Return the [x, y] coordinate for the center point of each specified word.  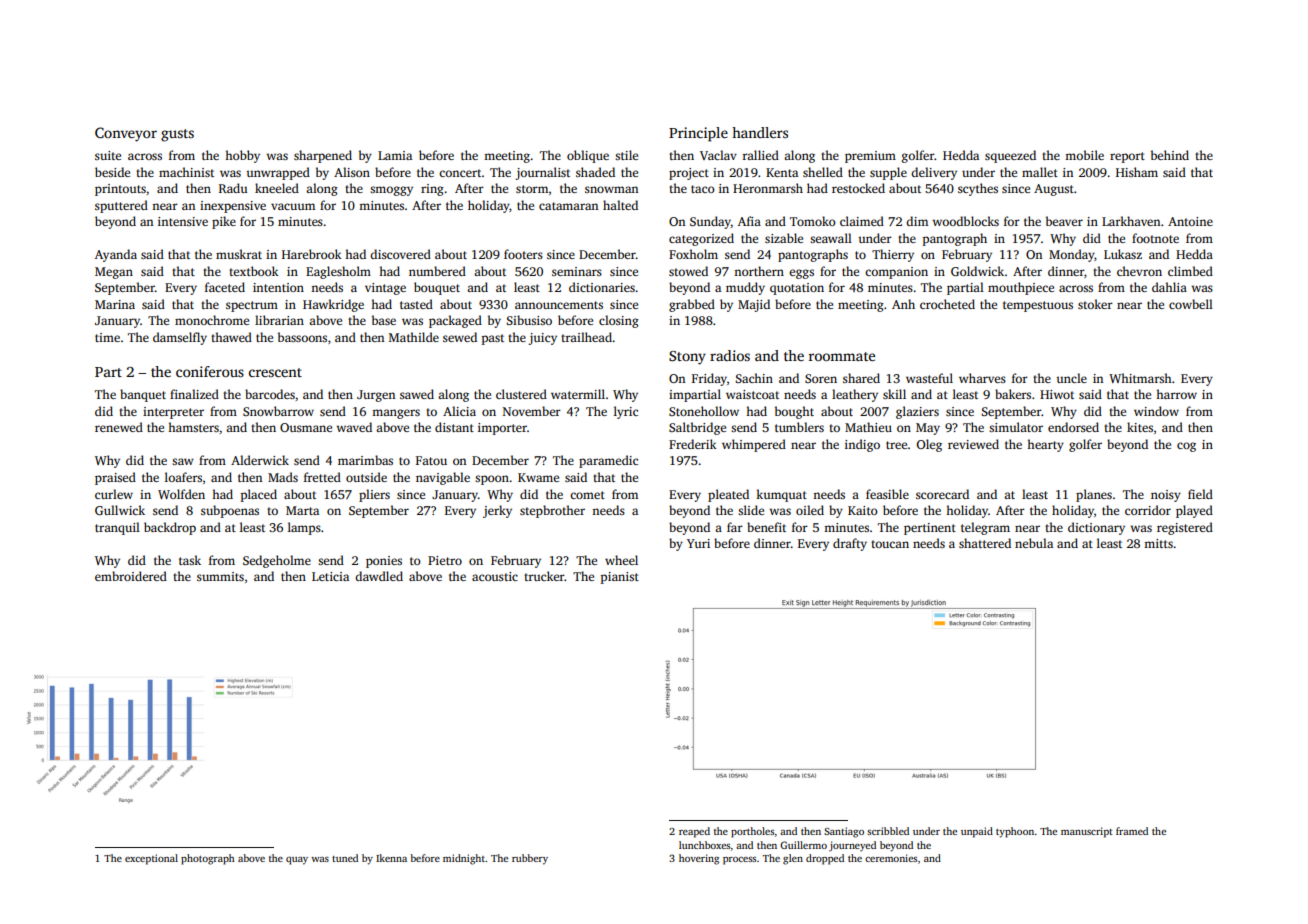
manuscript [1087, 832]
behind [1170, 155]
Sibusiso [529, 320]
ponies [384, 562]
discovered [400, 254]
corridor [1148, 510]
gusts [177, 135]
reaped [694, 832]
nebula [1034, 543]
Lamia [395, 155]
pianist [620, 578]
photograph [208, 859]
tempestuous [1038, 306]
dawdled [379, 576]
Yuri [698, 543]
